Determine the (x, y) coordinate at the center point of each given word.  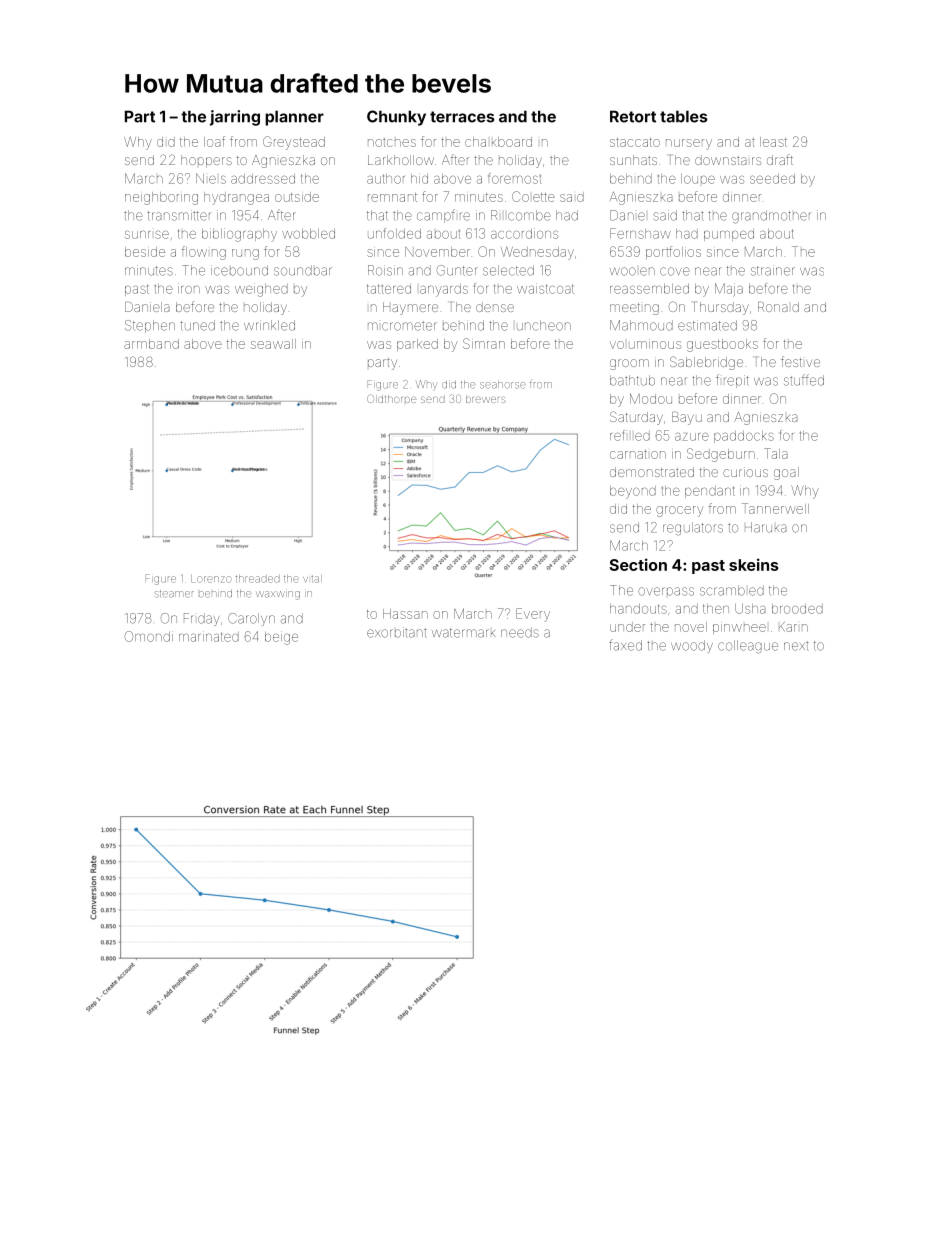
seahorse (503, 384)
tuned (197, 325)
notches (392, 142)
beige (281, 638)
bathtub (632, 380)
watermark (463, 633)
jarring (235, 118)
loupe (698, 179)
